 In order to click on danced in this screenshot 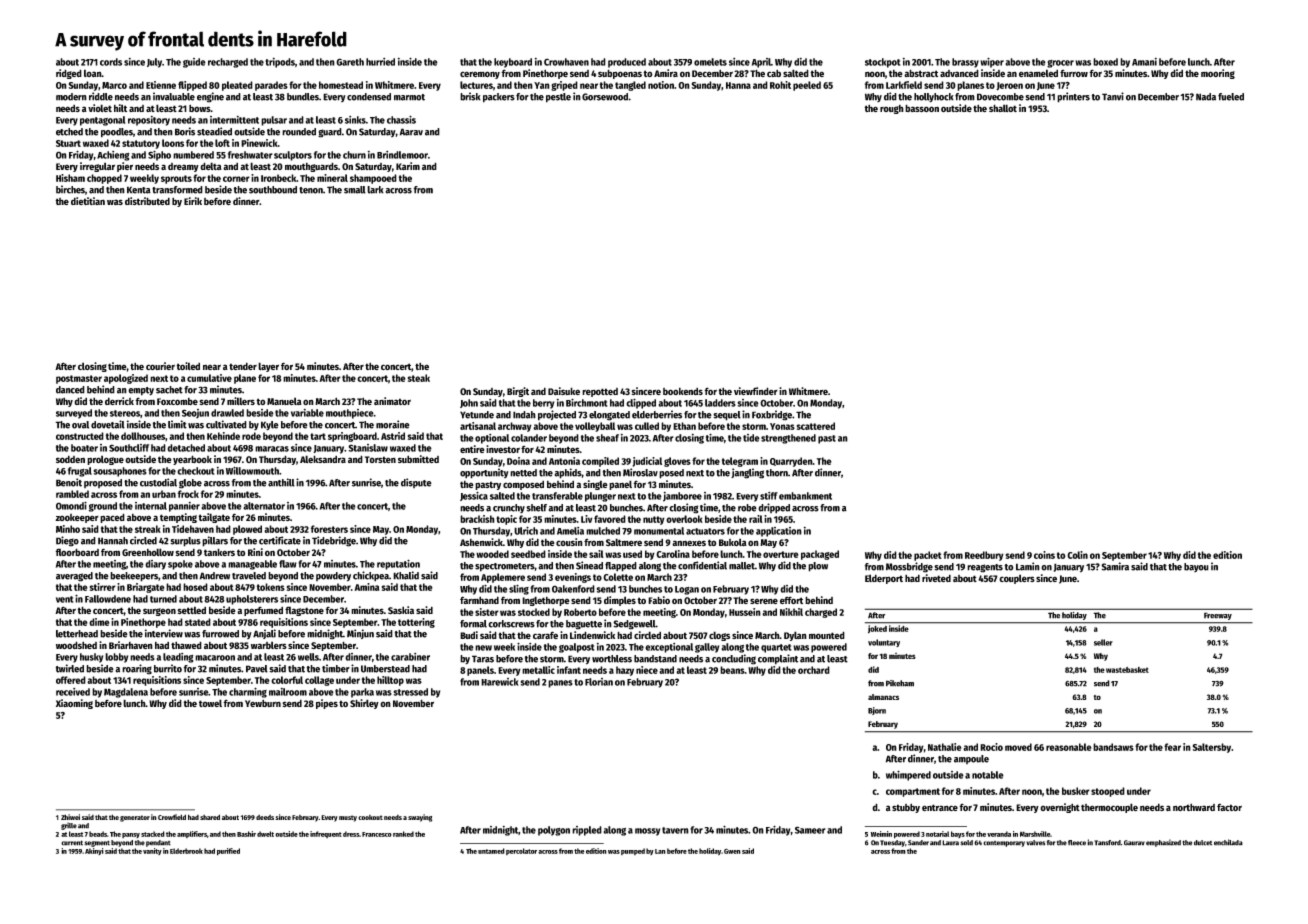, I will do `click(70, 390)`.
